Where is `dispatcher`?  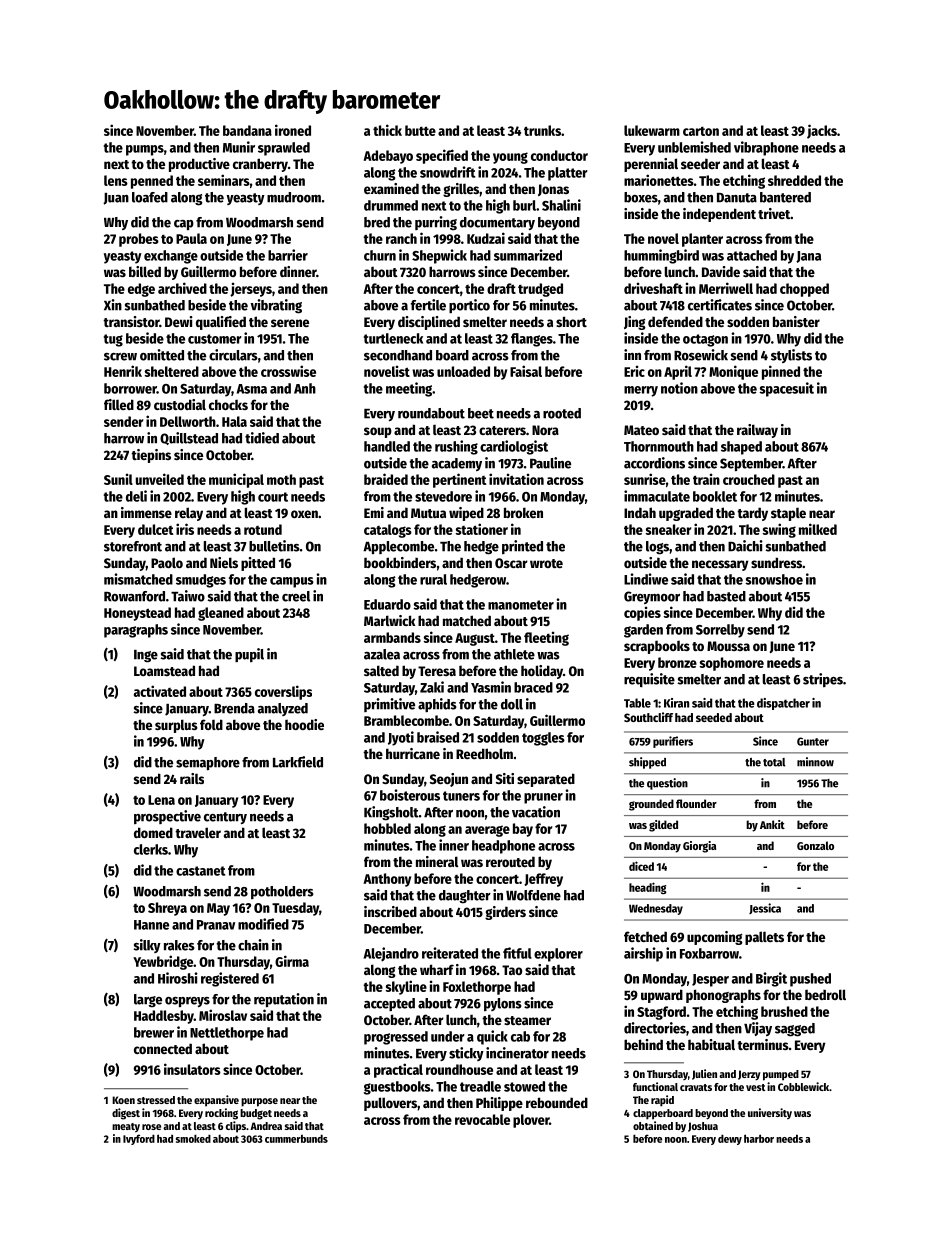
dispatcher is located at coordinates (783, 704).
